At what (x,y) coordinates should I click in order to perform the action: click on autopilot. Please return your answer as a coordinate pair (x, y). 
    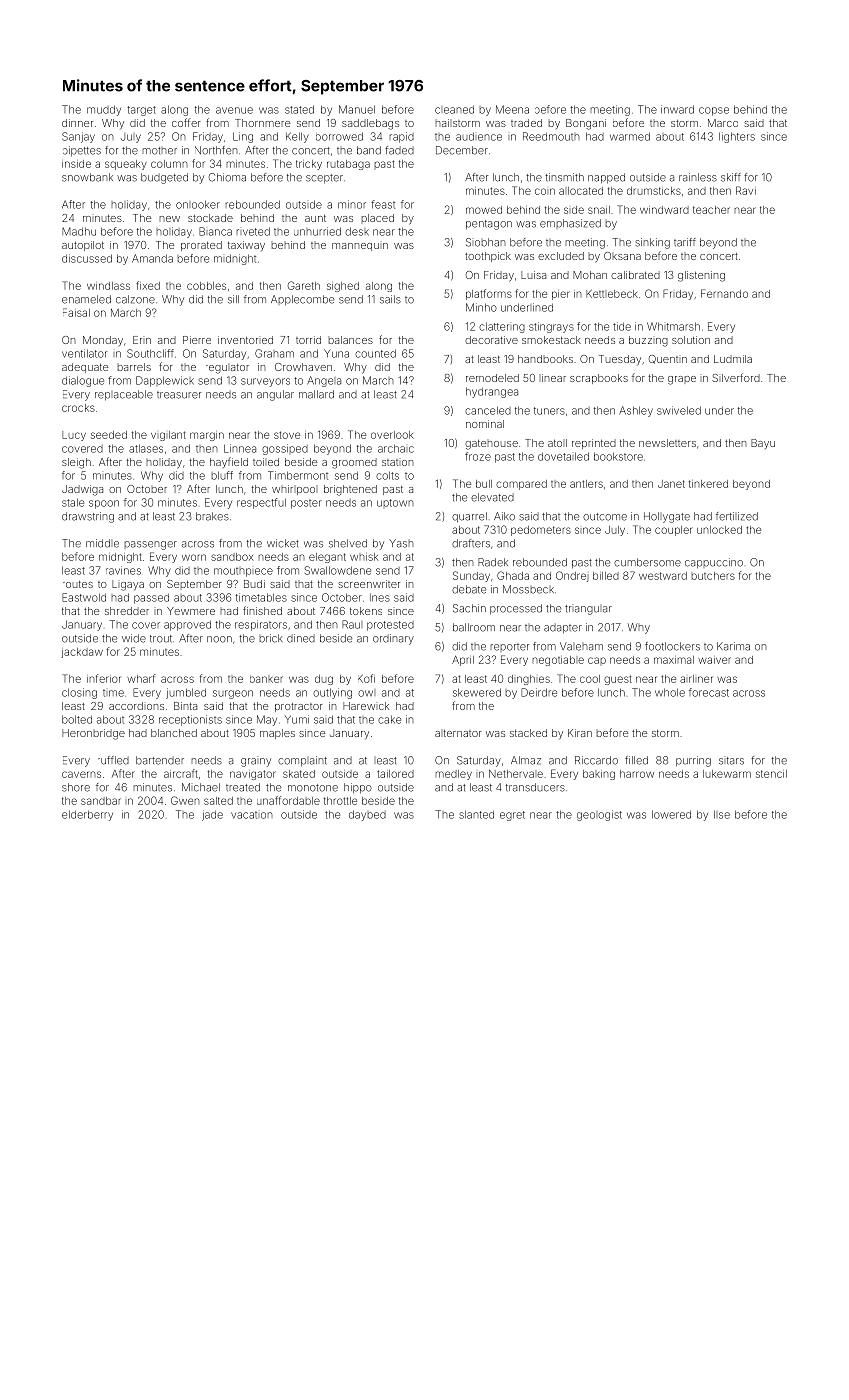
    Looking at the image, I should click on (83, 246).
